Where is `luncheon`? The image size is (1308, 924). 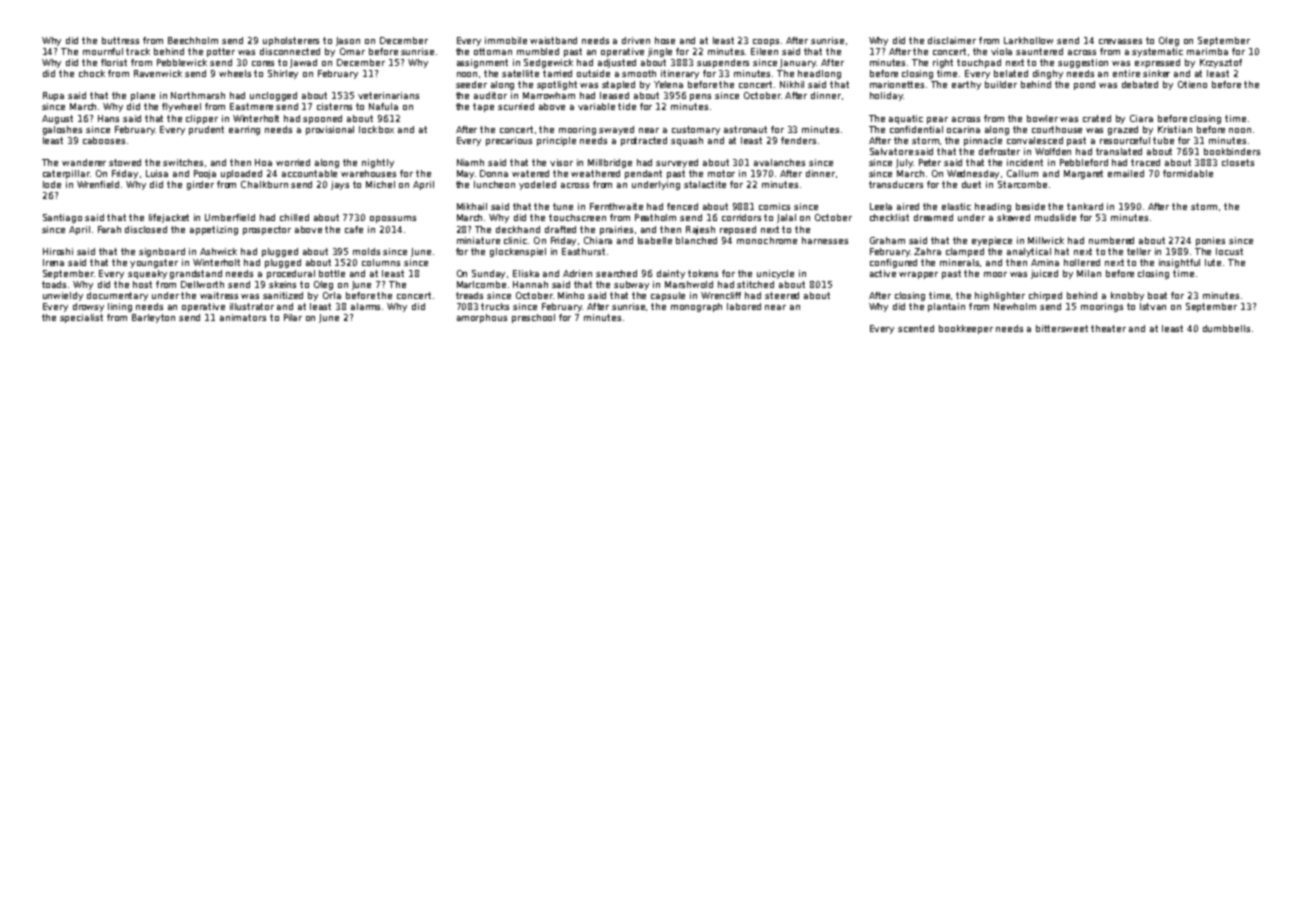
luncheon is located at coordinates (494, 184).
